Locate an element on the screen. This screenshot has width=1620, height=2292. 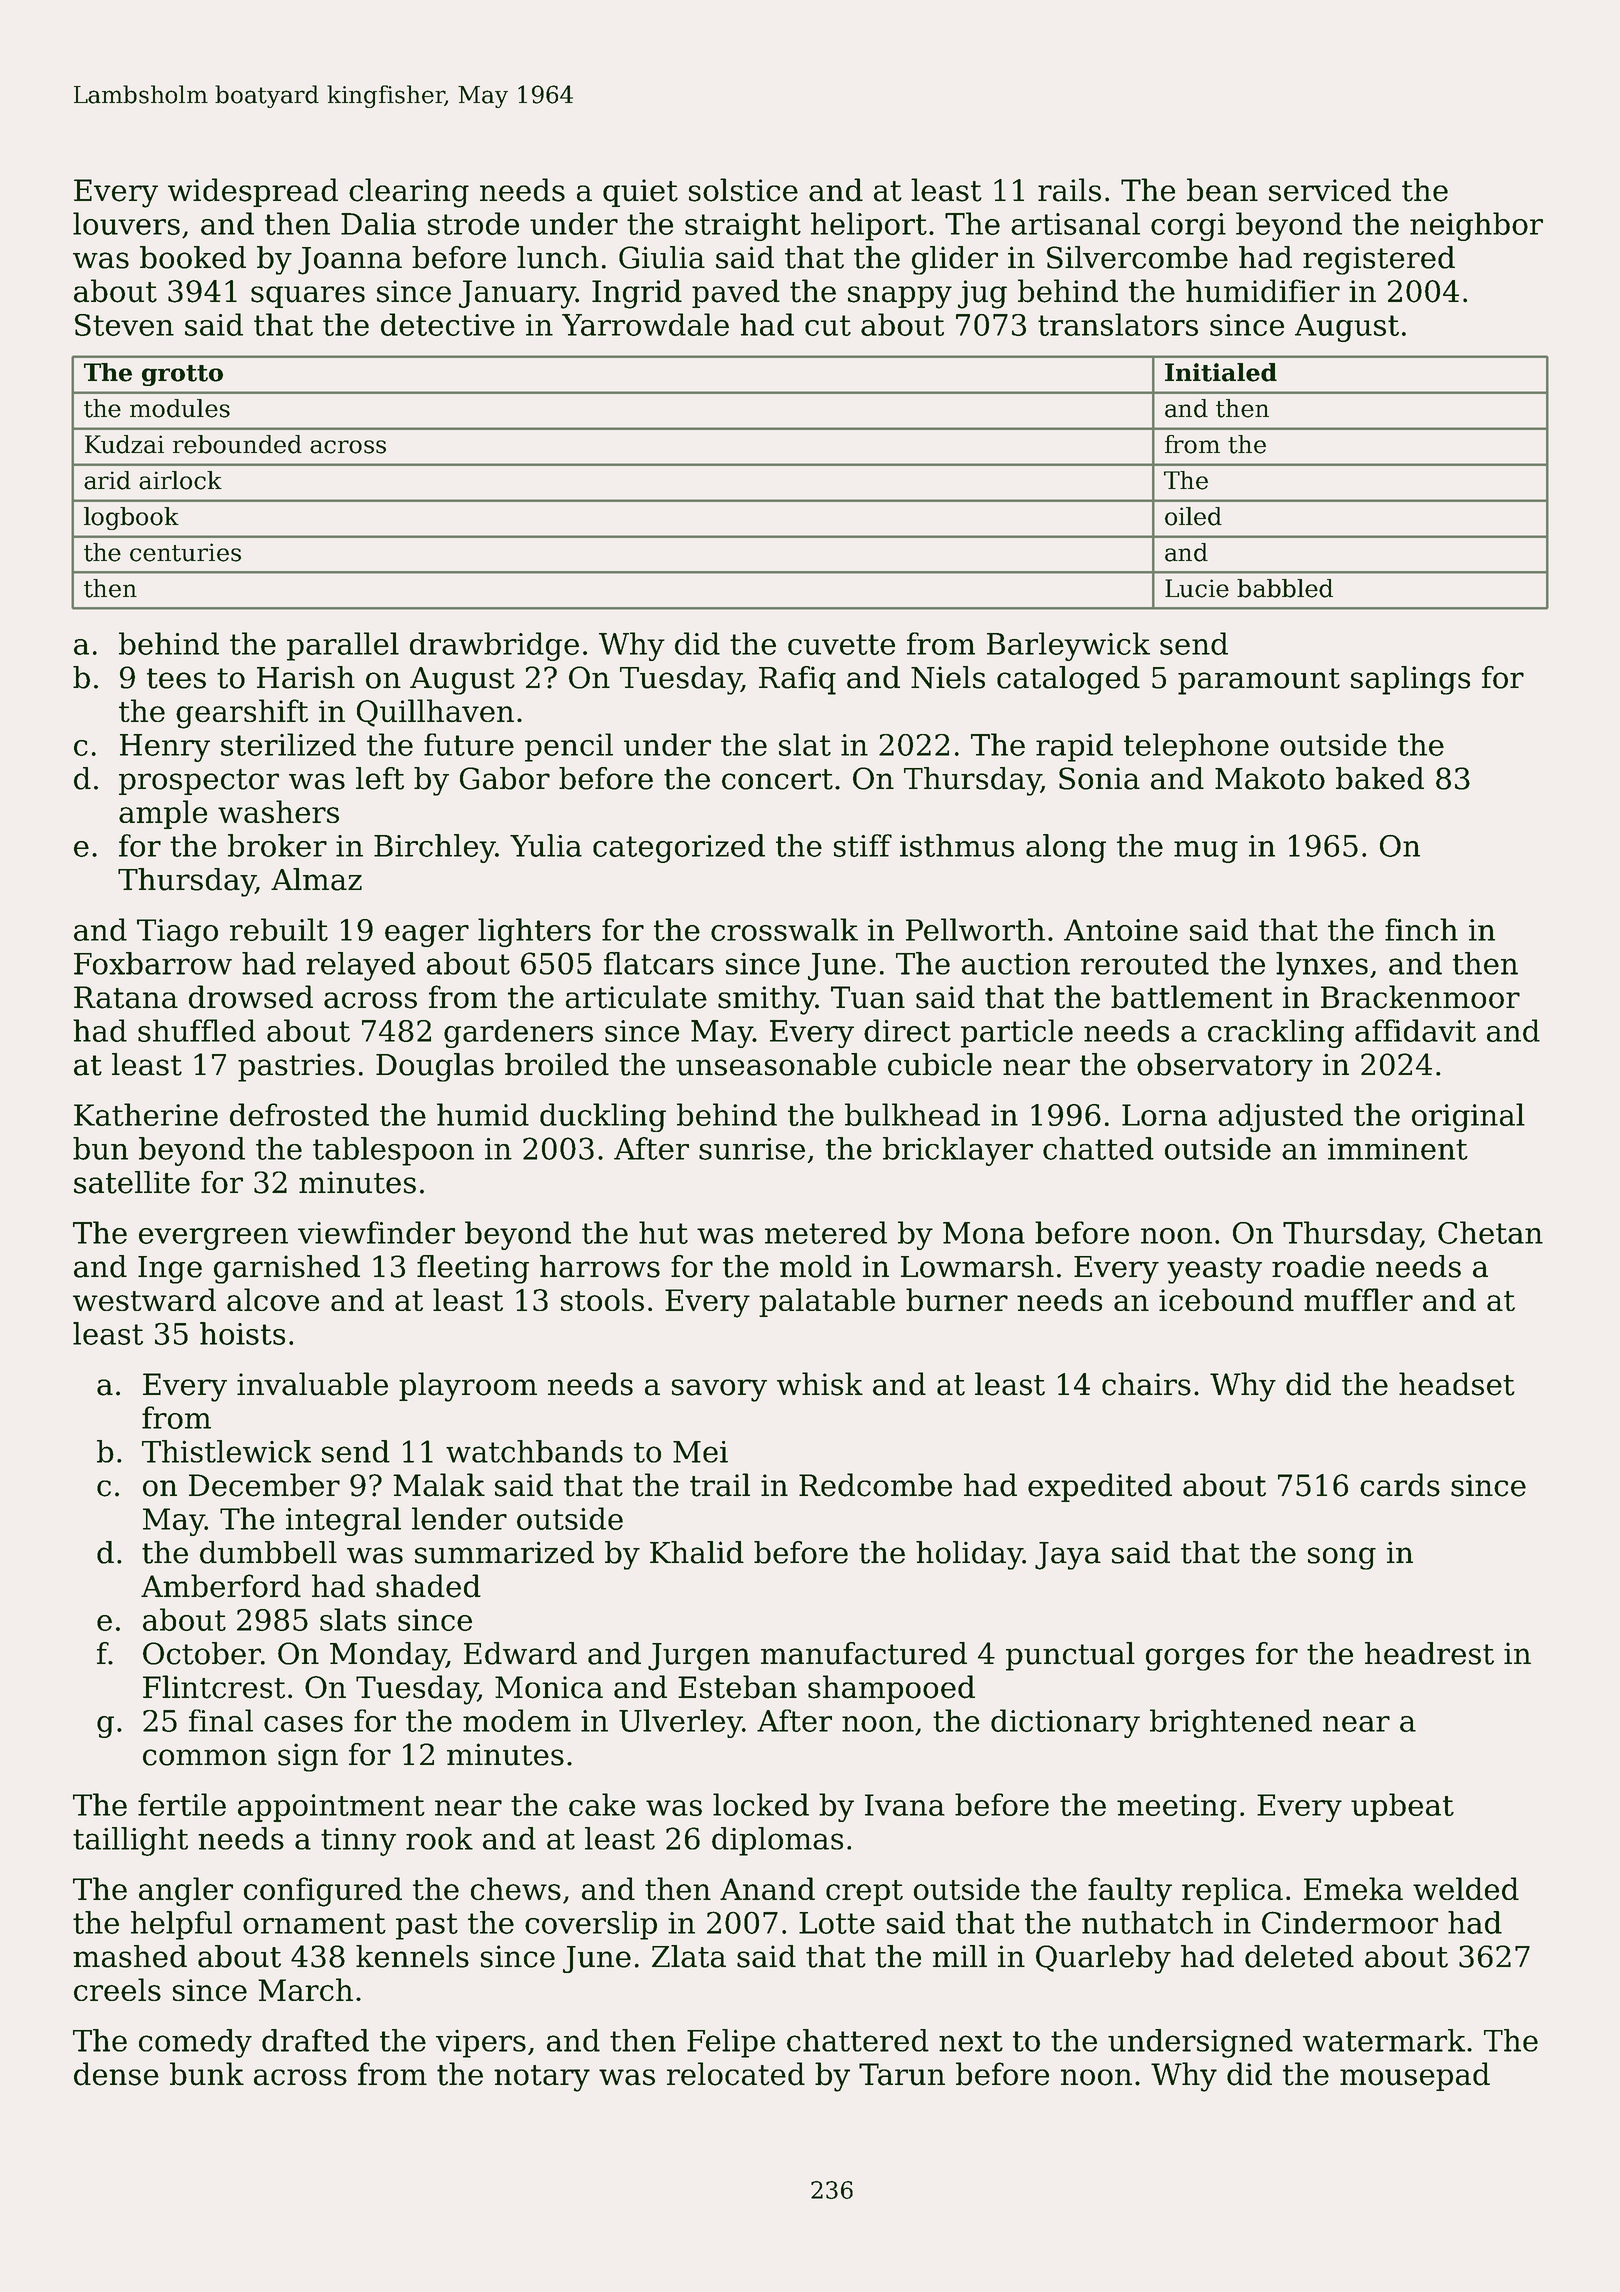
broker is located at coordinates (277, 845).
